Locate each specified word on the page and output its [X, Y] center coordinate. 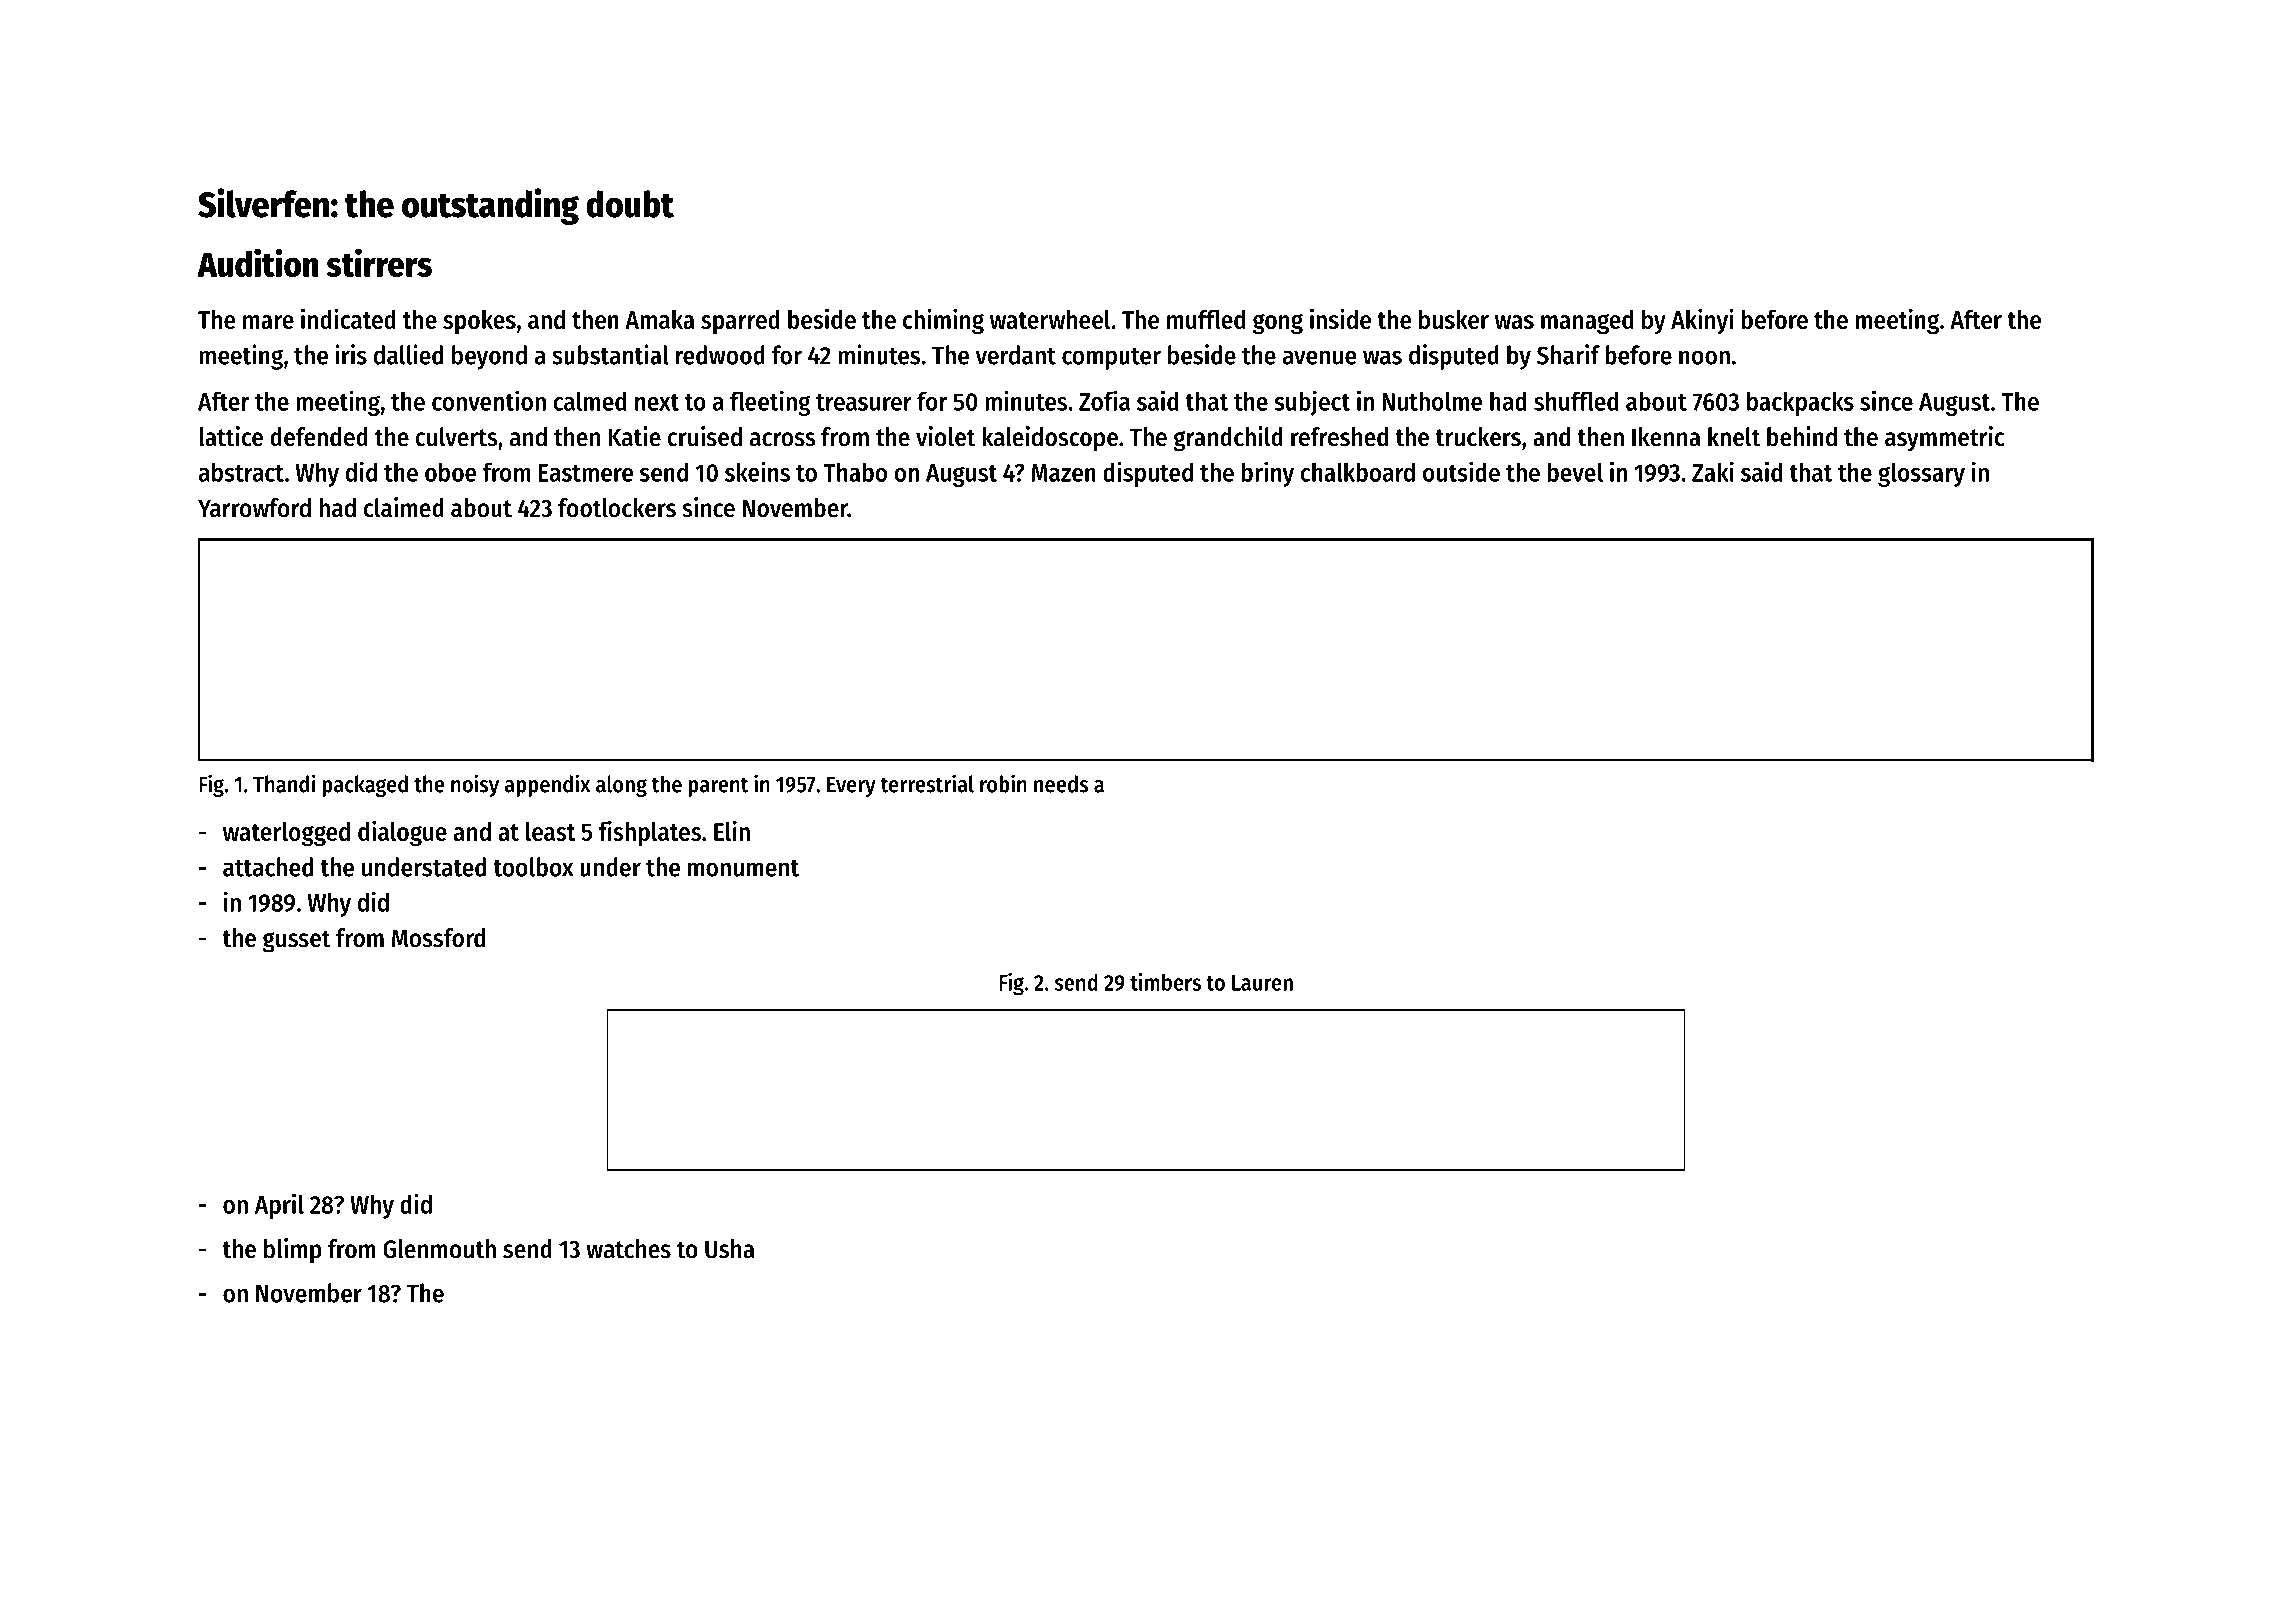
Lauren [1262, 983]
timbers [1165, 982]
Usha [730, 1249]
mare [268, 322]
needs [1061, 784]
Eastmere [586, 473]
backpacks [1800, 403]
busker [1454, 319]
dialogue [402, 833]
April [279, 1206]
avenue [1320, 357]
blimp [293, 1251]
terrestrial [927, 783]
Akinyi [1702, 321]
